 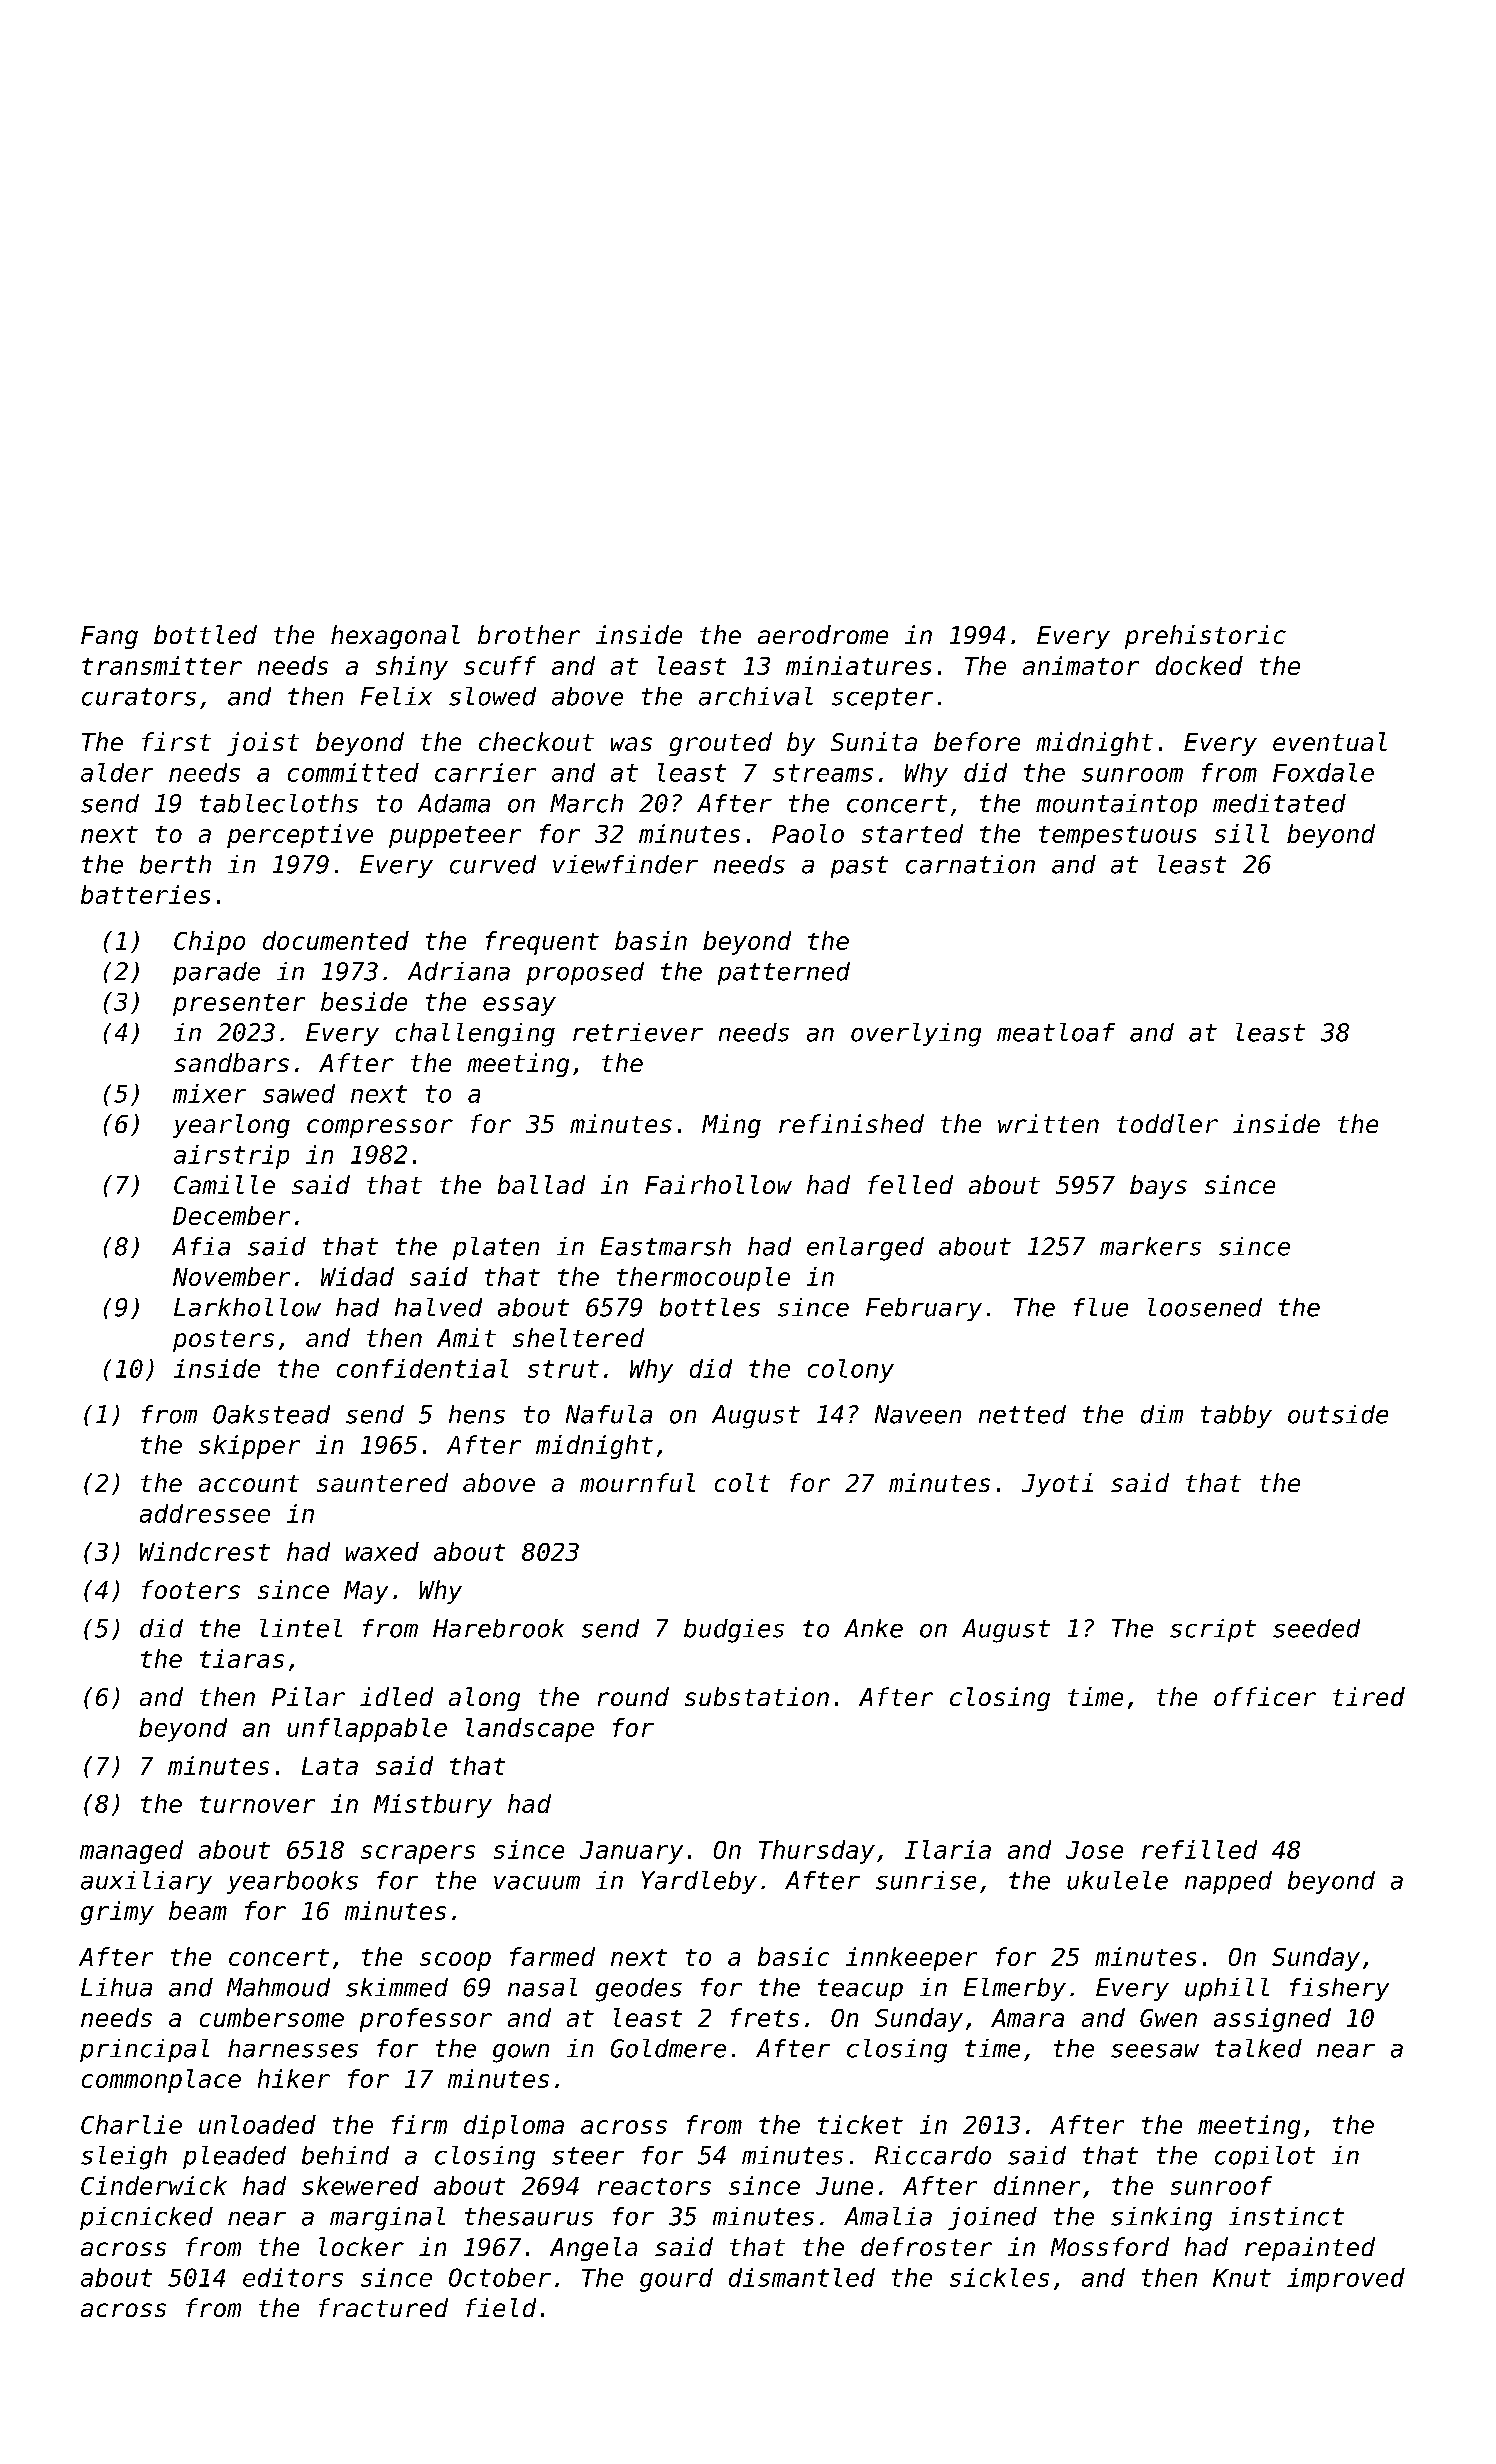 I want to click on enlarged, so click(x=865, y=1249).
